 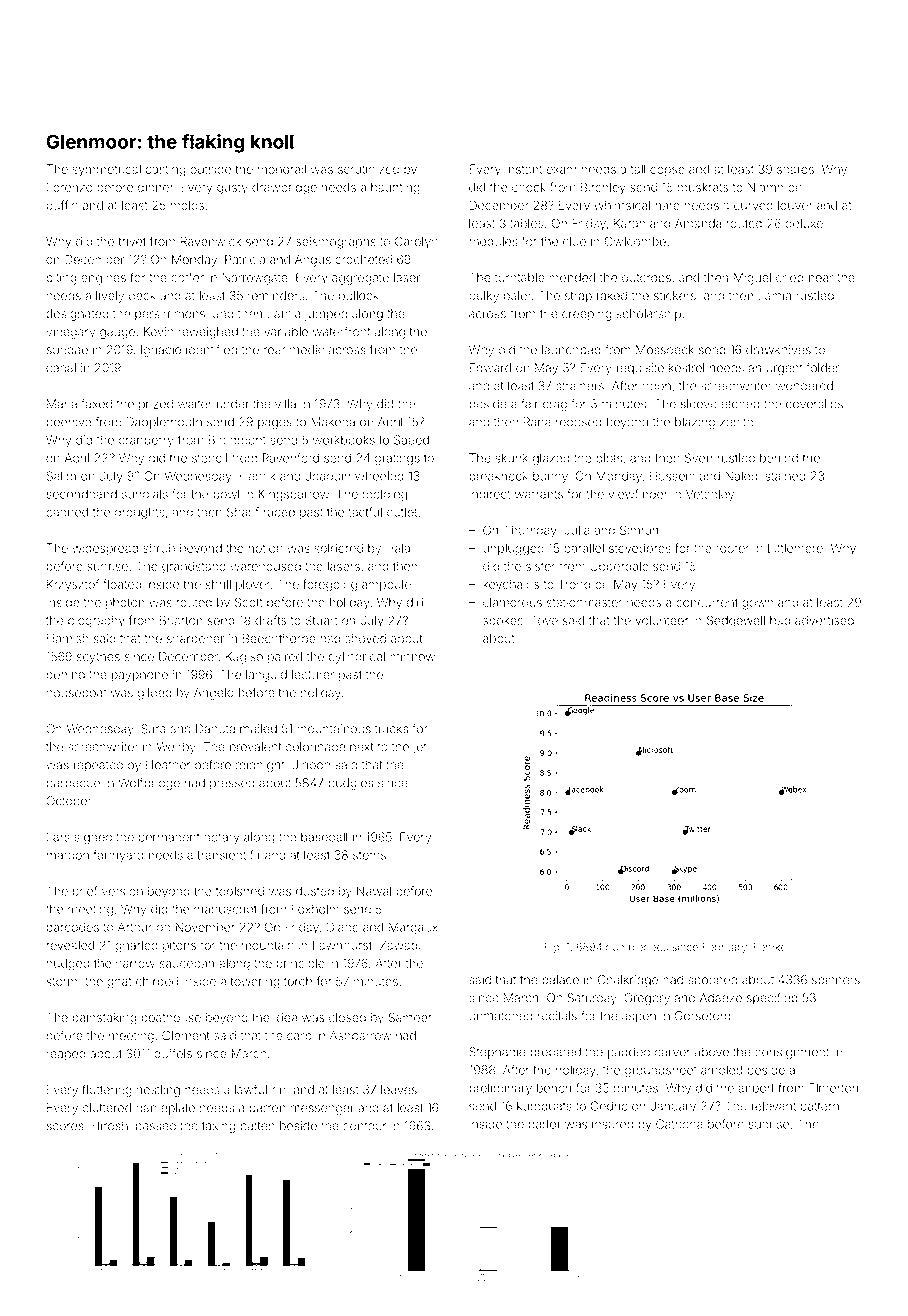 I want to click on lecturer, so click(x=313, y=675).
